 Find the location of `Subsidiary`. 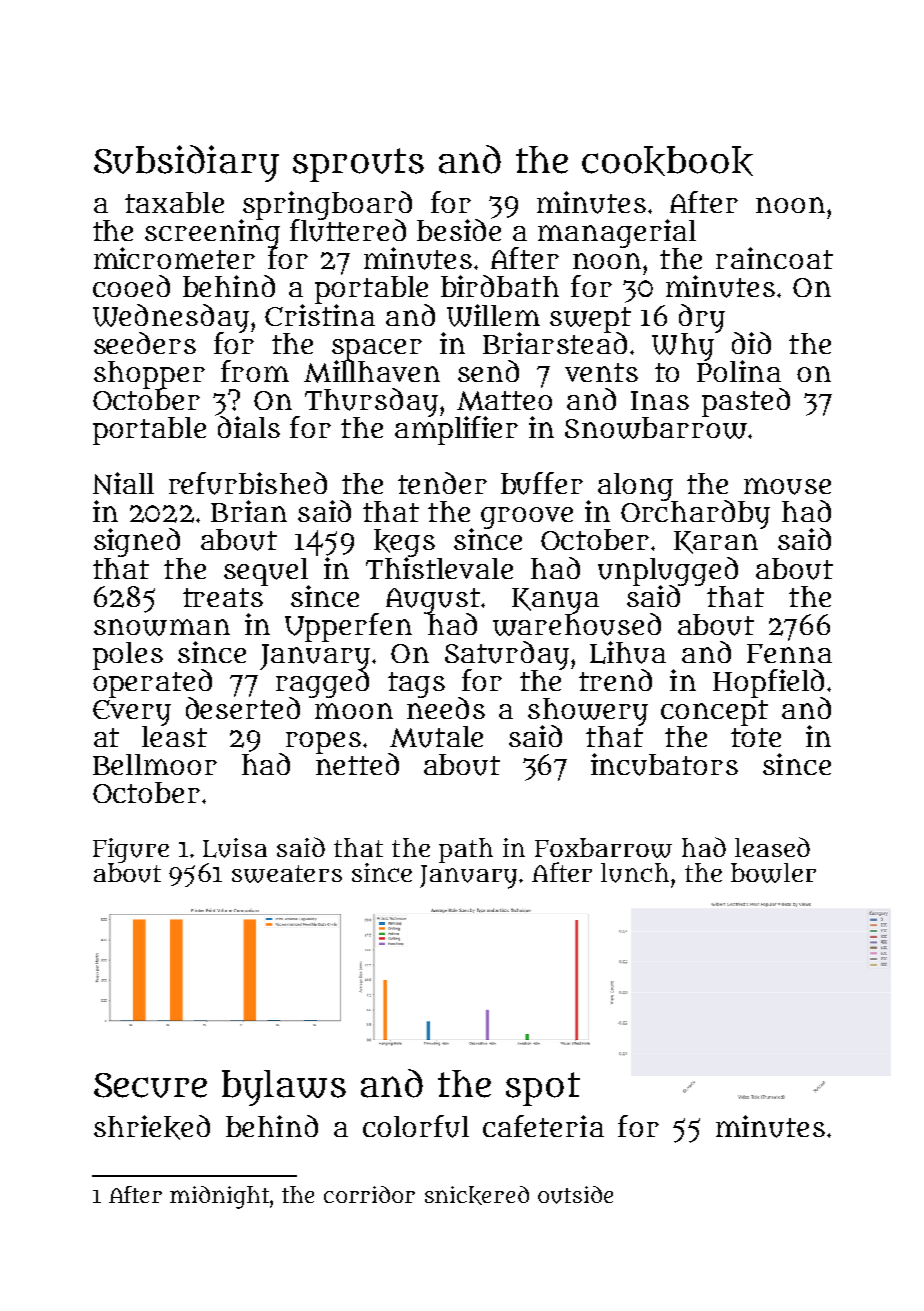

Subsidiary is located at coordinates (186, 163).
